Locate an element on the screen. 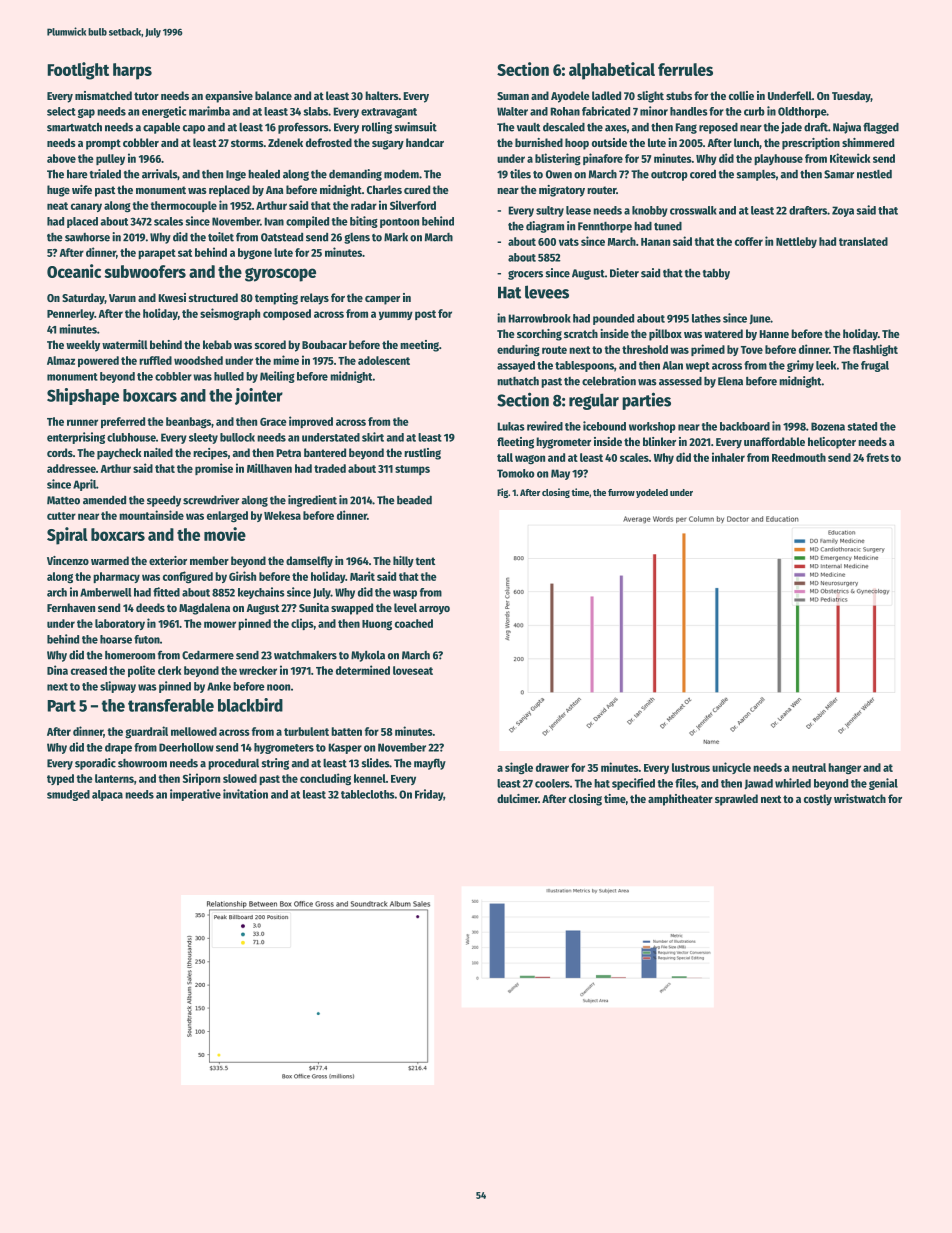  batten is located at coordinates (346, 731).
